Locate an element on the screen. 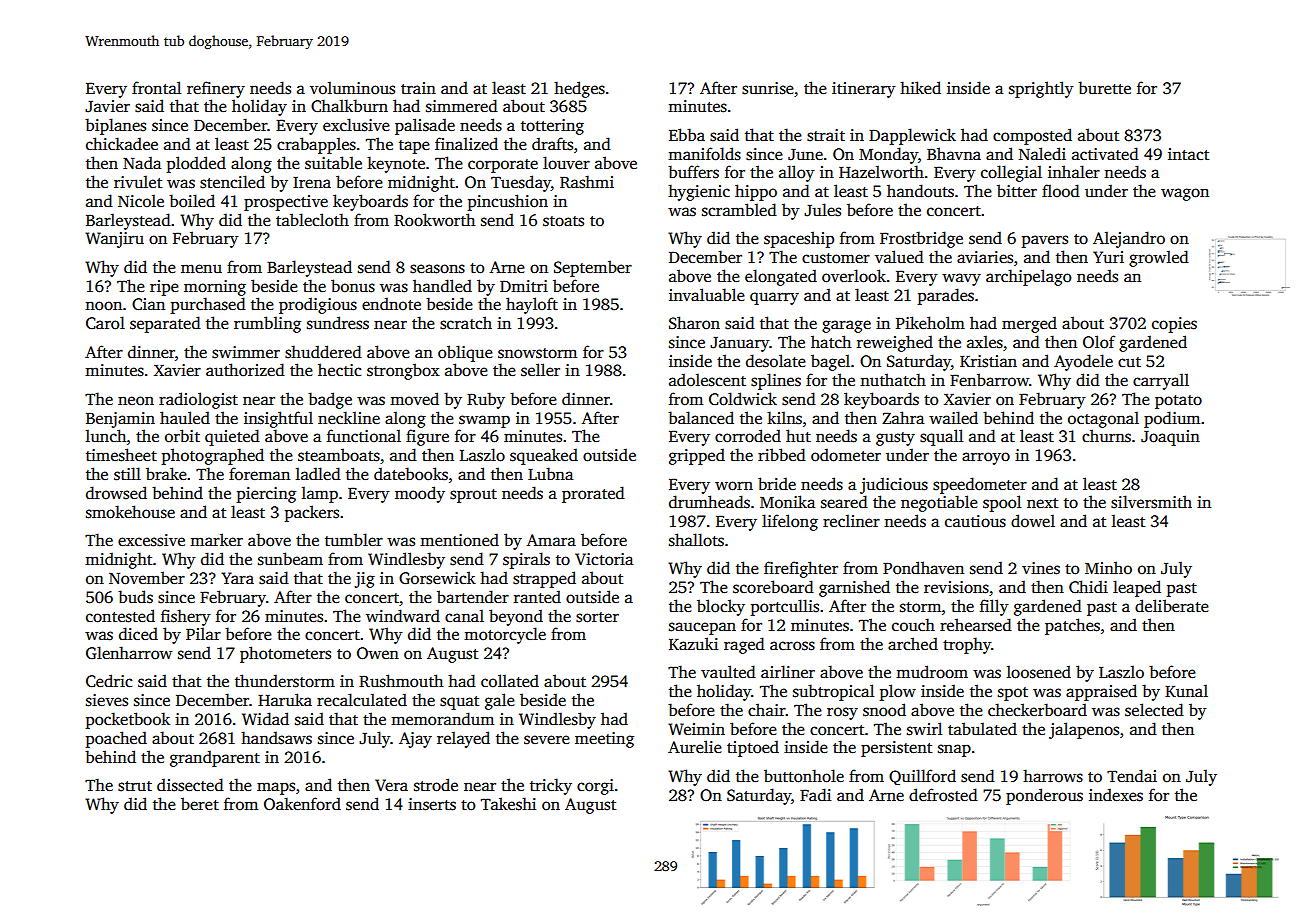 This screenshot has width=1308, height=924. Javier is located at coordinates (107, 106).
